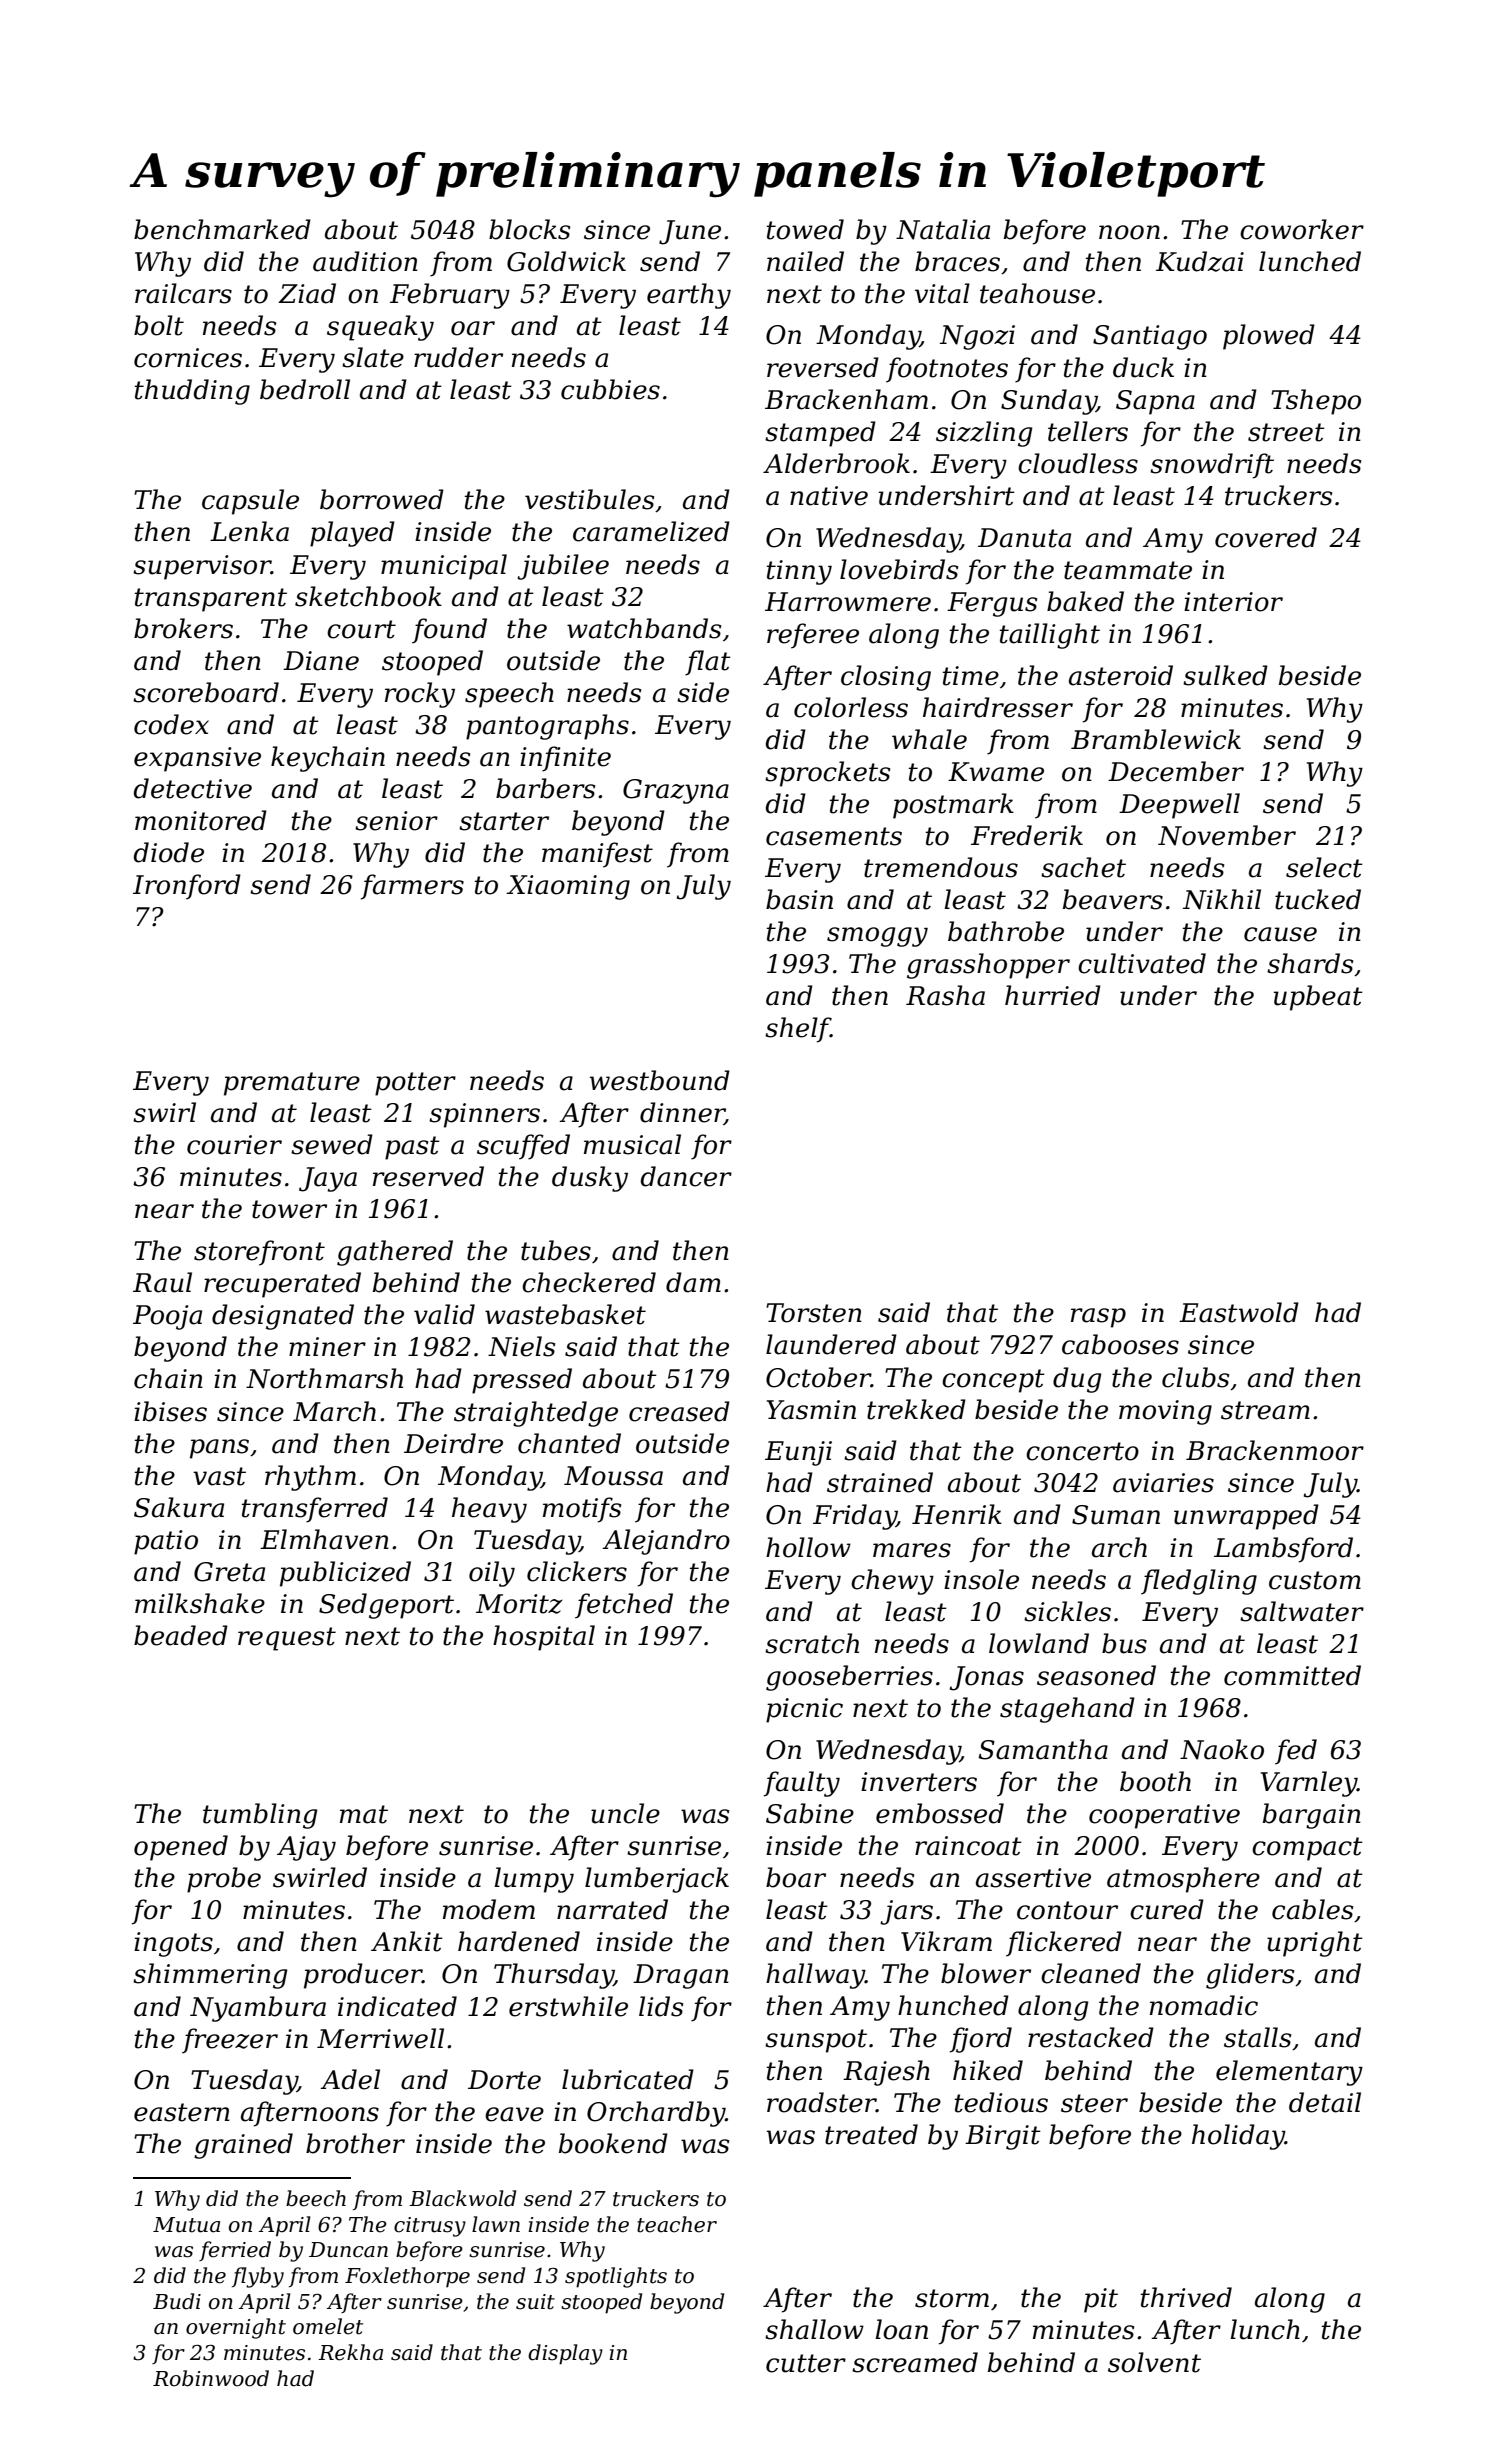 The height and width of the page is (2464, 1496). I want to click on select, so click(1324, 867).
